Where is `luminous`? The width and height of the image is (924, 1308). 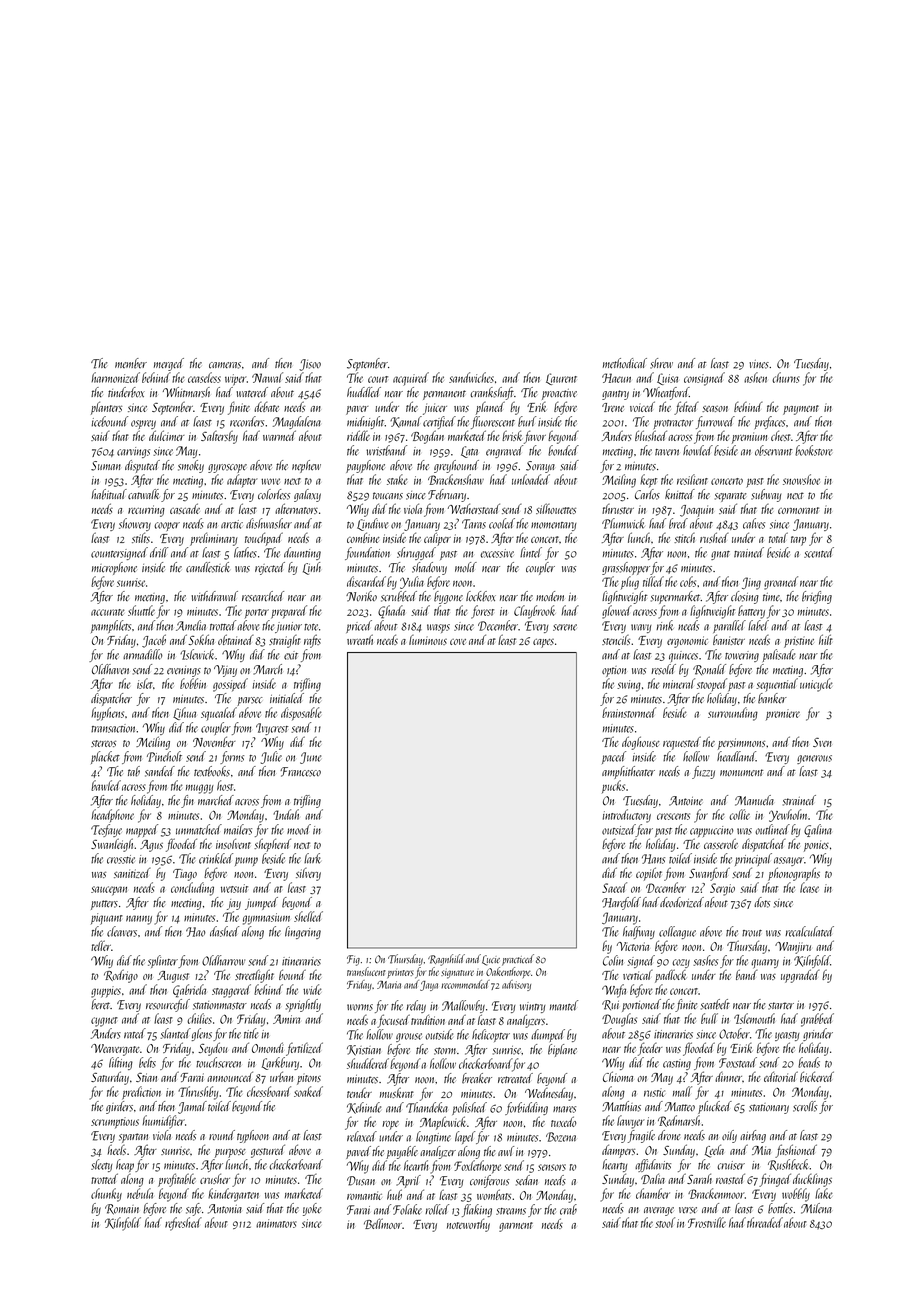
luminous is located at coordinates (428, 640).
